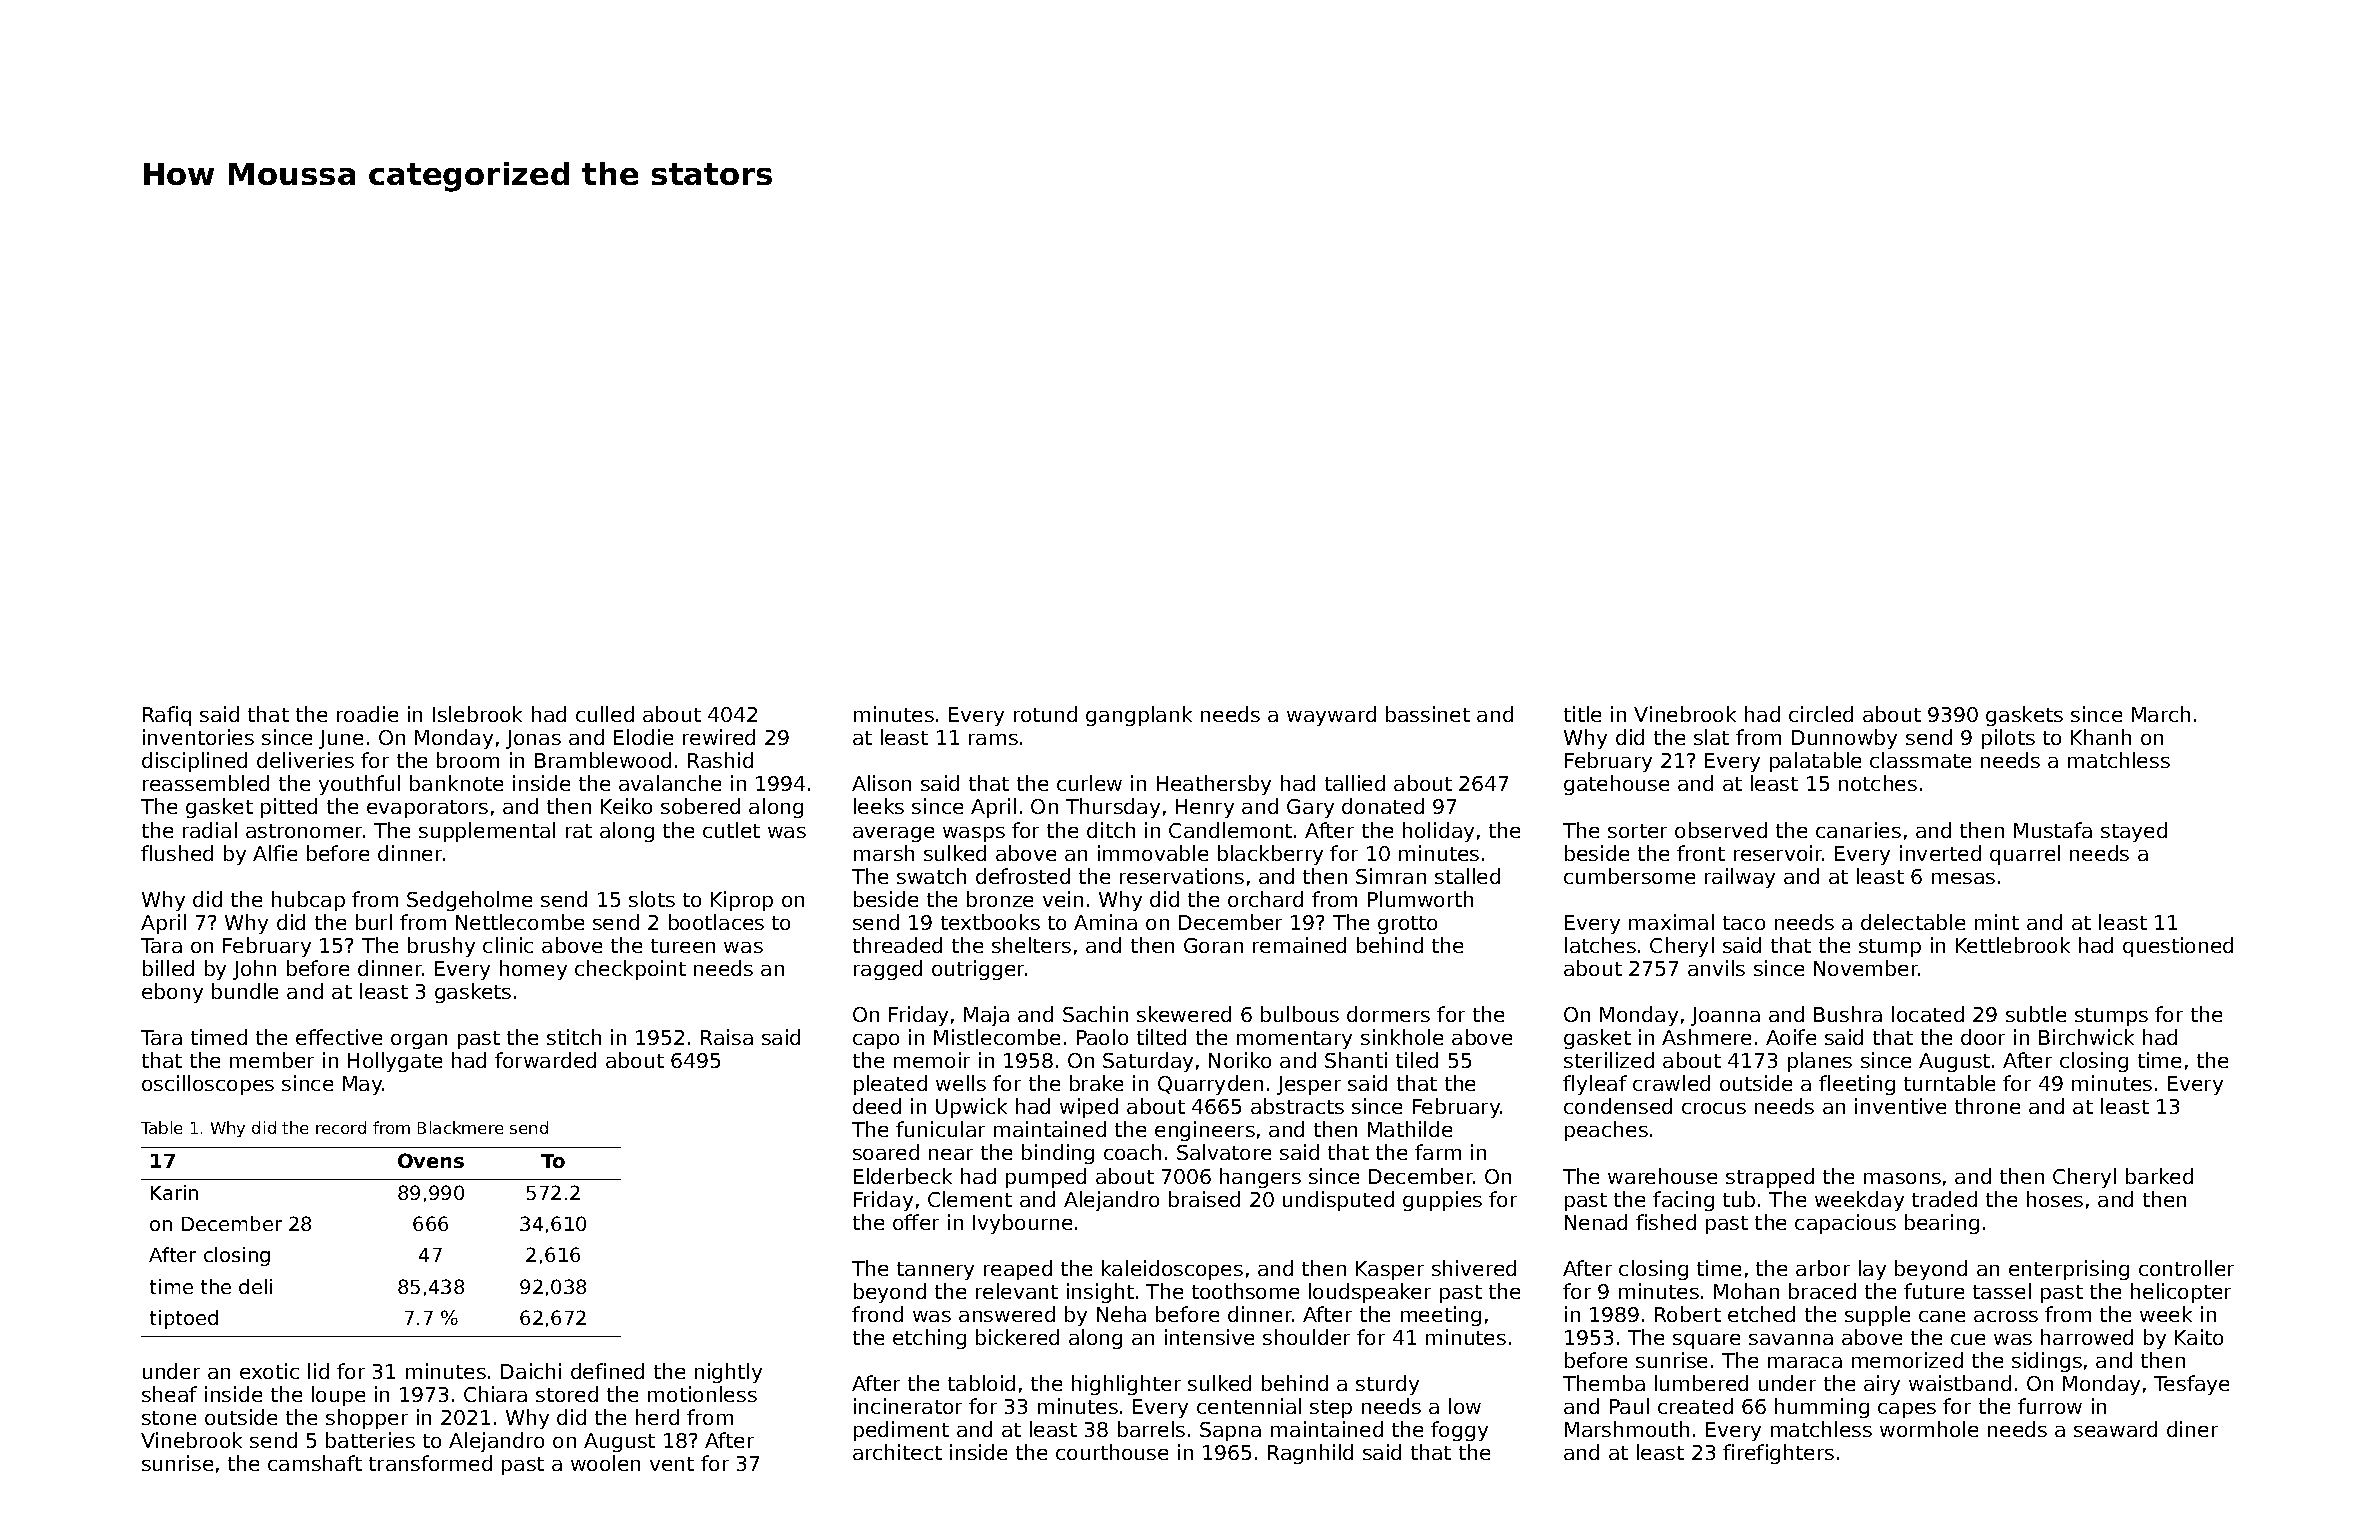 This screenshot has width=2380, height=1540. Describe the element at coordinates (174, 1192) in the screenshot. I see `Karin` at that location.
